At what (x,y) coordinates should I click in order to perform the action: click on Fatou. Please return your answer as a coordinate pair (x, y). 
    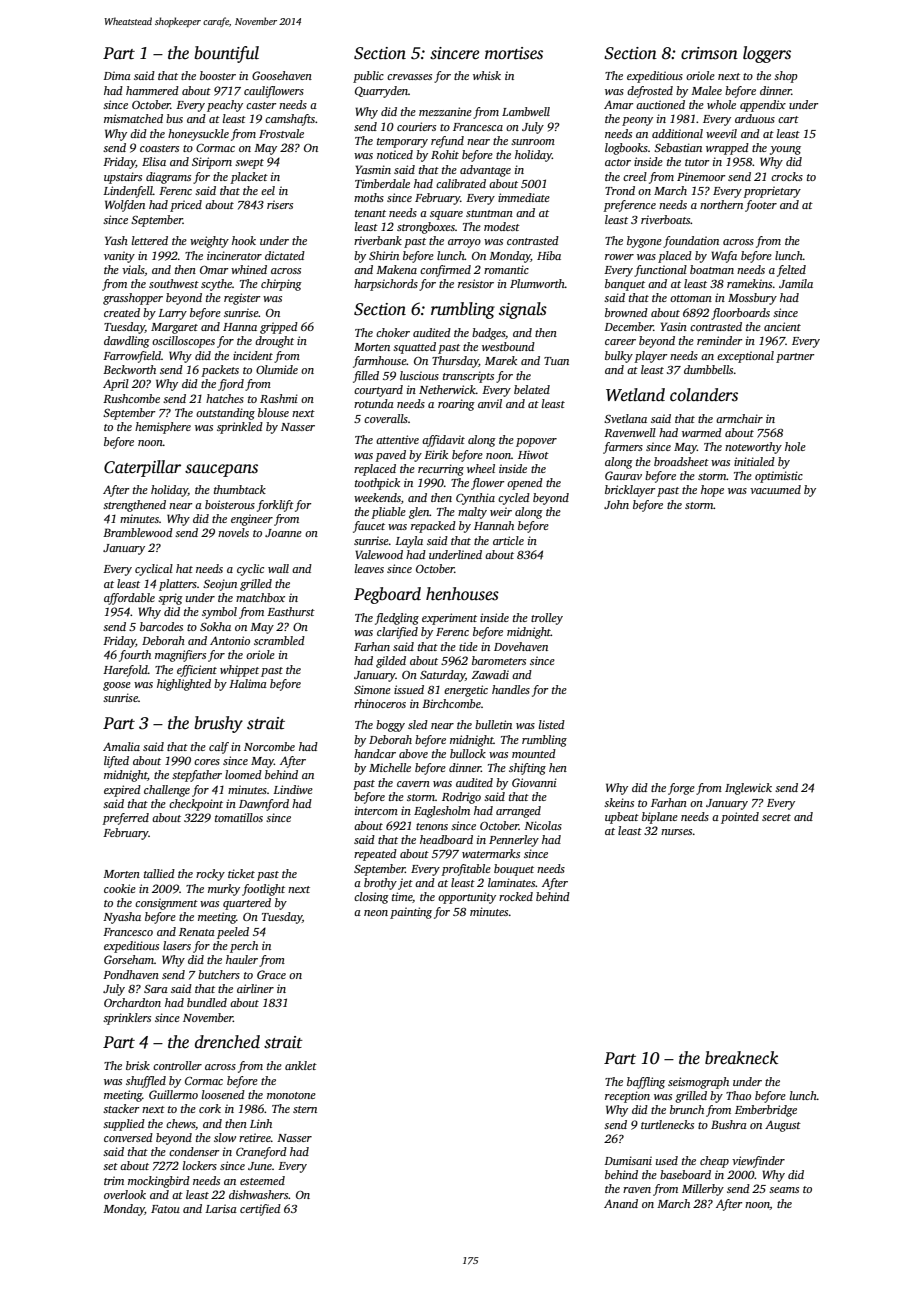
    Looking at the image, I should click on (165, 1209).
